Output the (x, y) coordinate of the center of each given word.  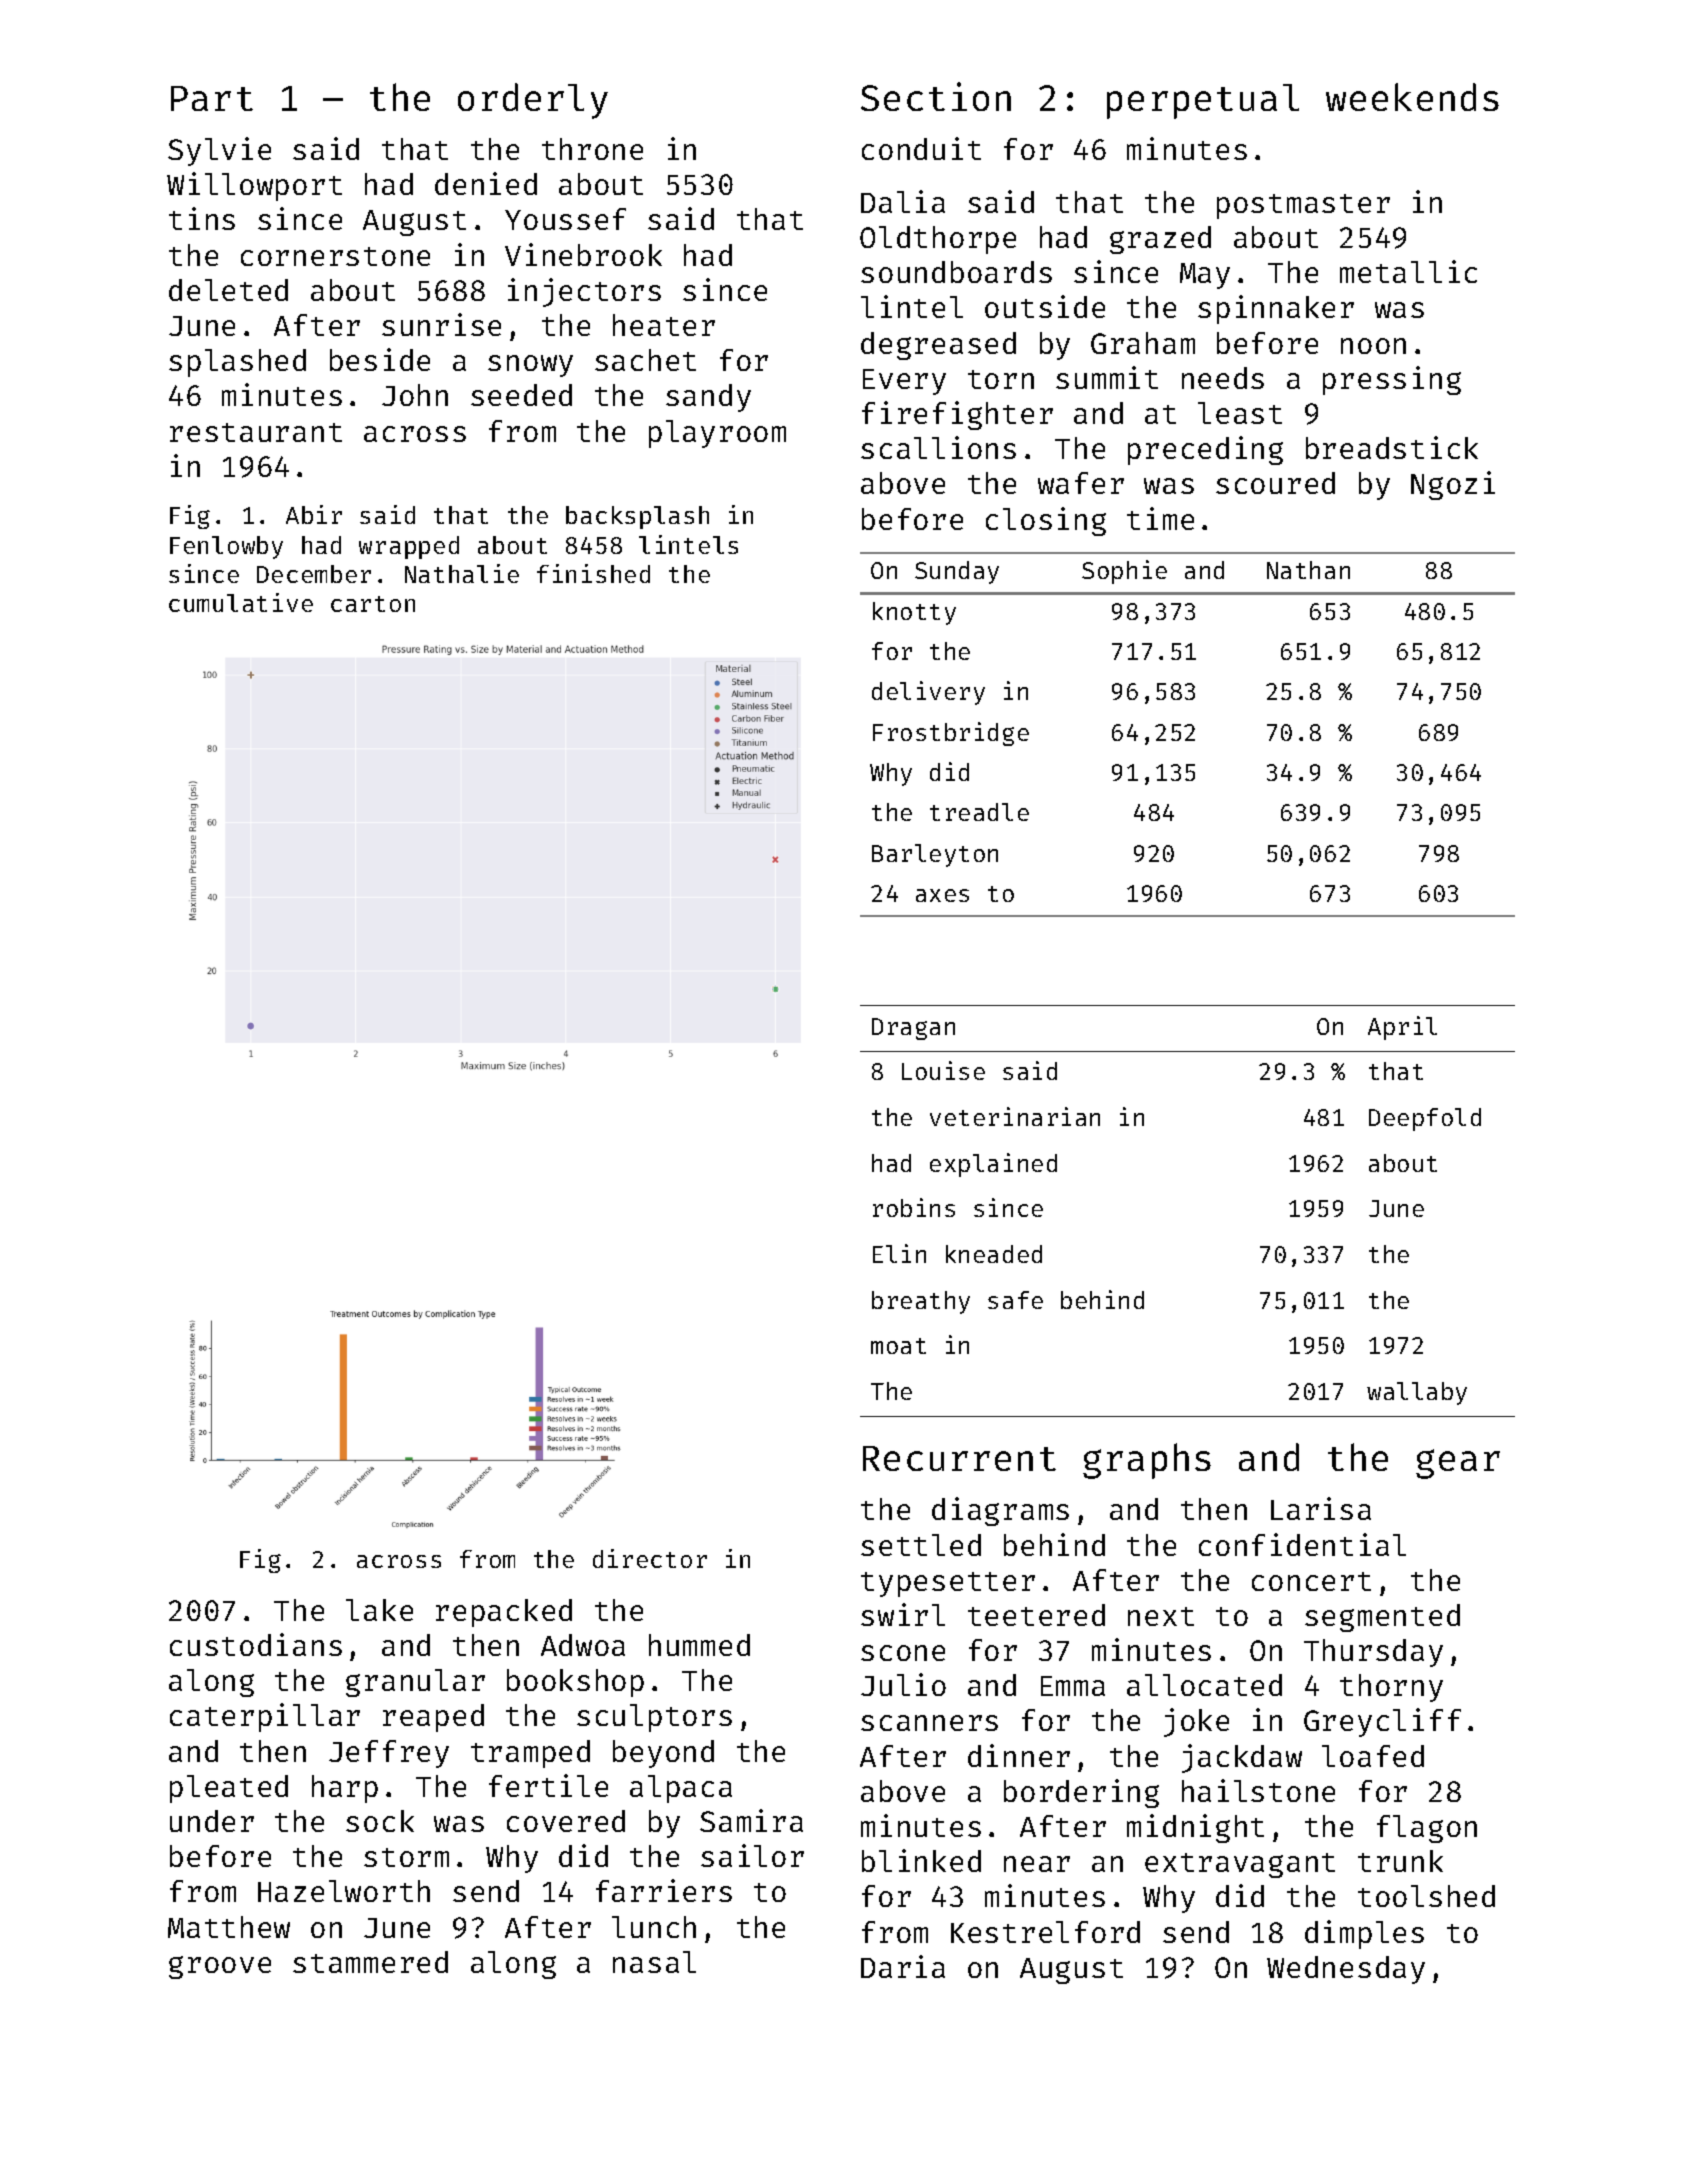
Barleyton (935, 855)
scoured (1275, 483)
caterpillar (265, 1717)
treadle (979, 812)
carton (373, 604)
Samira (751, 1820)
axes (942, 895)
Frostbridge (951, 734)
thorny (1391, 1688)
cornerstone (335, 256)
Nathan (1308, 570)
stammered (370, 1962)
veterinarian (1015, 1116)
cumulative (241, 602)
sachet (645, 360)
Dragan (913, 1029)
